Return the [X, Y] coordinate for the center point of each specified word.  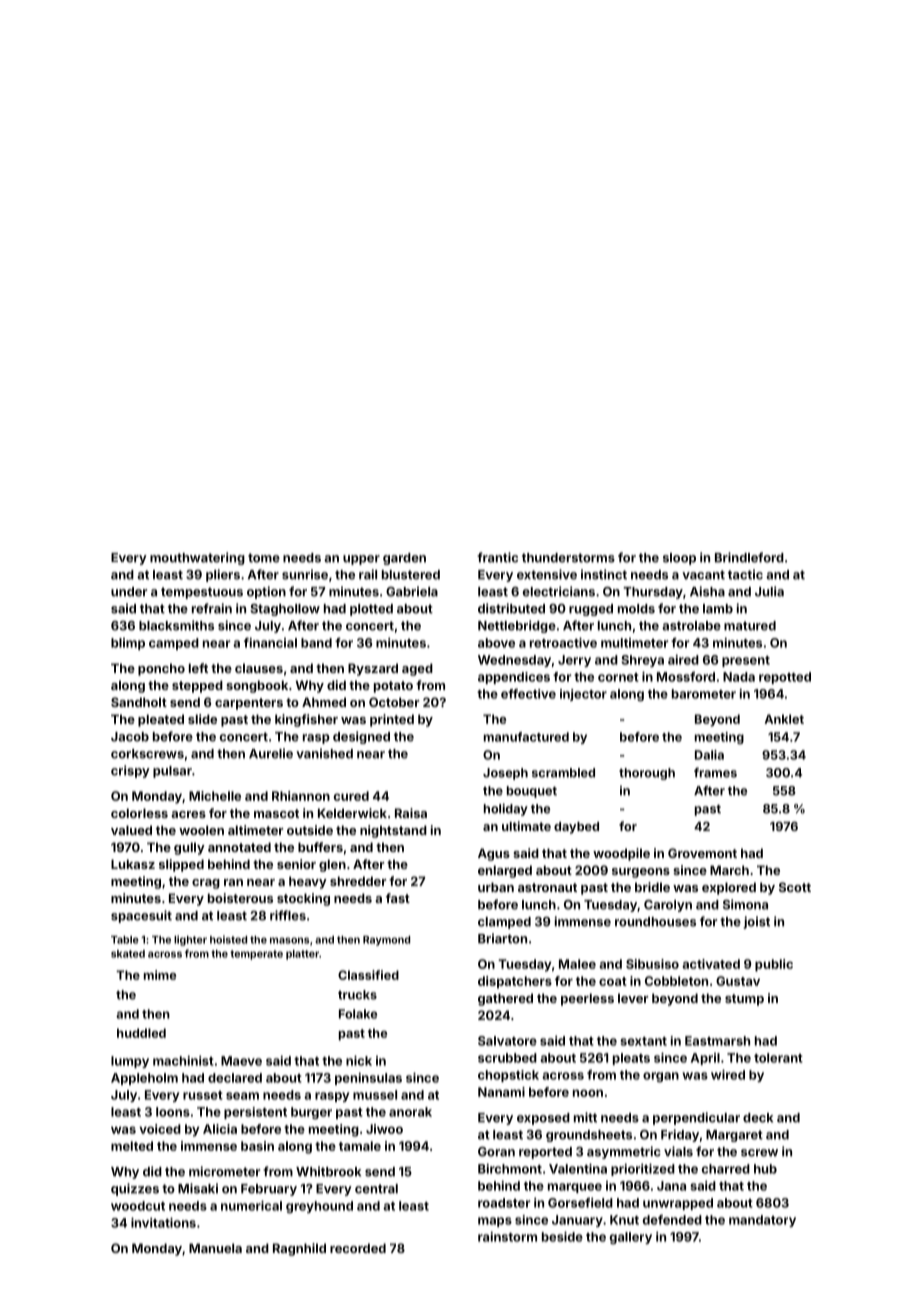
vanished [324, 753]
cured [351, 796]
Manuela [215, 1248]
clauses [259, 668]
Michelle [215, 796]
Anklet [784, 719]
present [746, 661]
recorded [358, 1248]
